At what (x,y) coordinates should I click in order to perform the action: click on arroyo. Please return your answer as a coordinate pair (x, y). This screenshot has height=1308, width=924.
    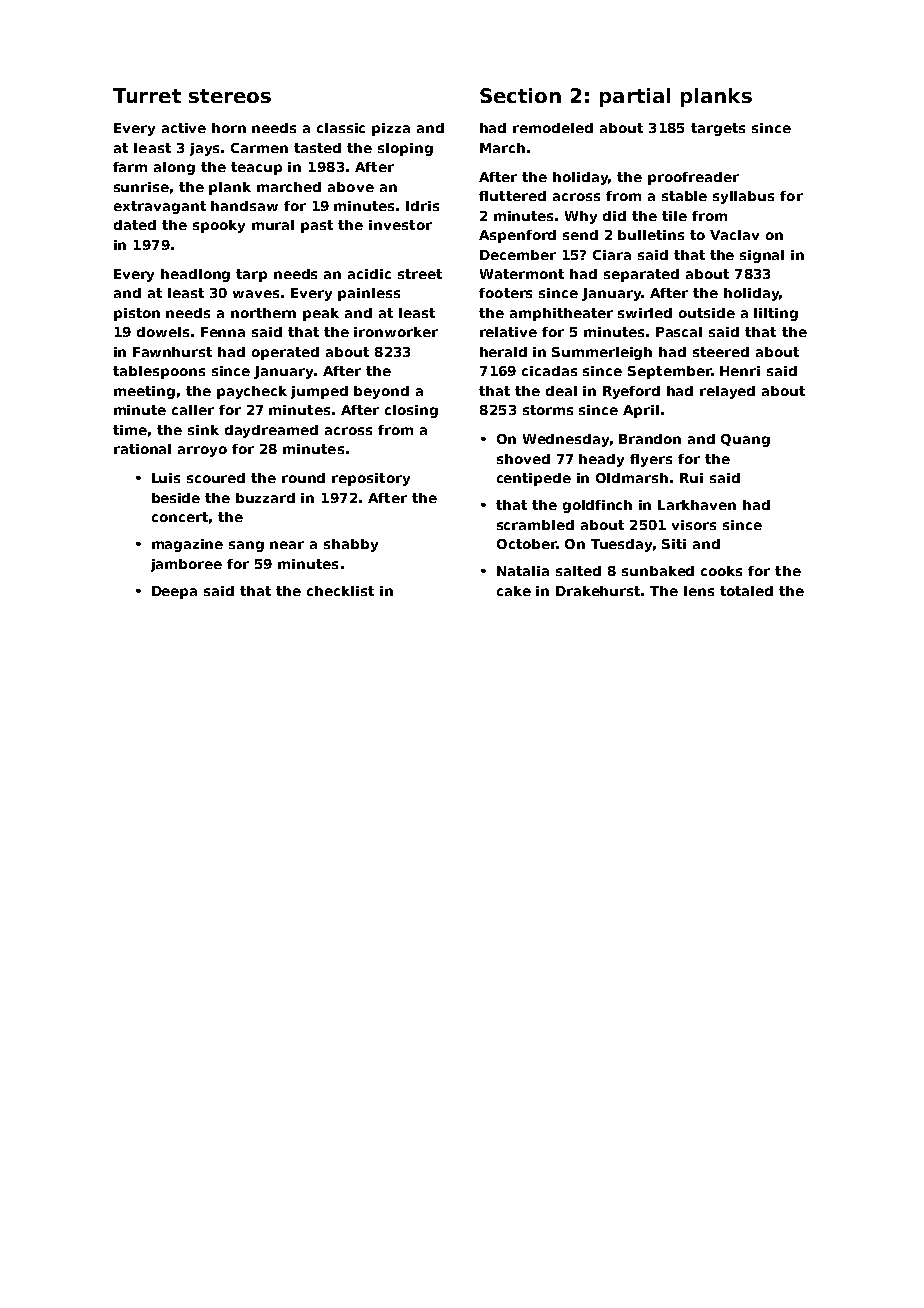
    Looking at the image, I should click on (202, 451).
